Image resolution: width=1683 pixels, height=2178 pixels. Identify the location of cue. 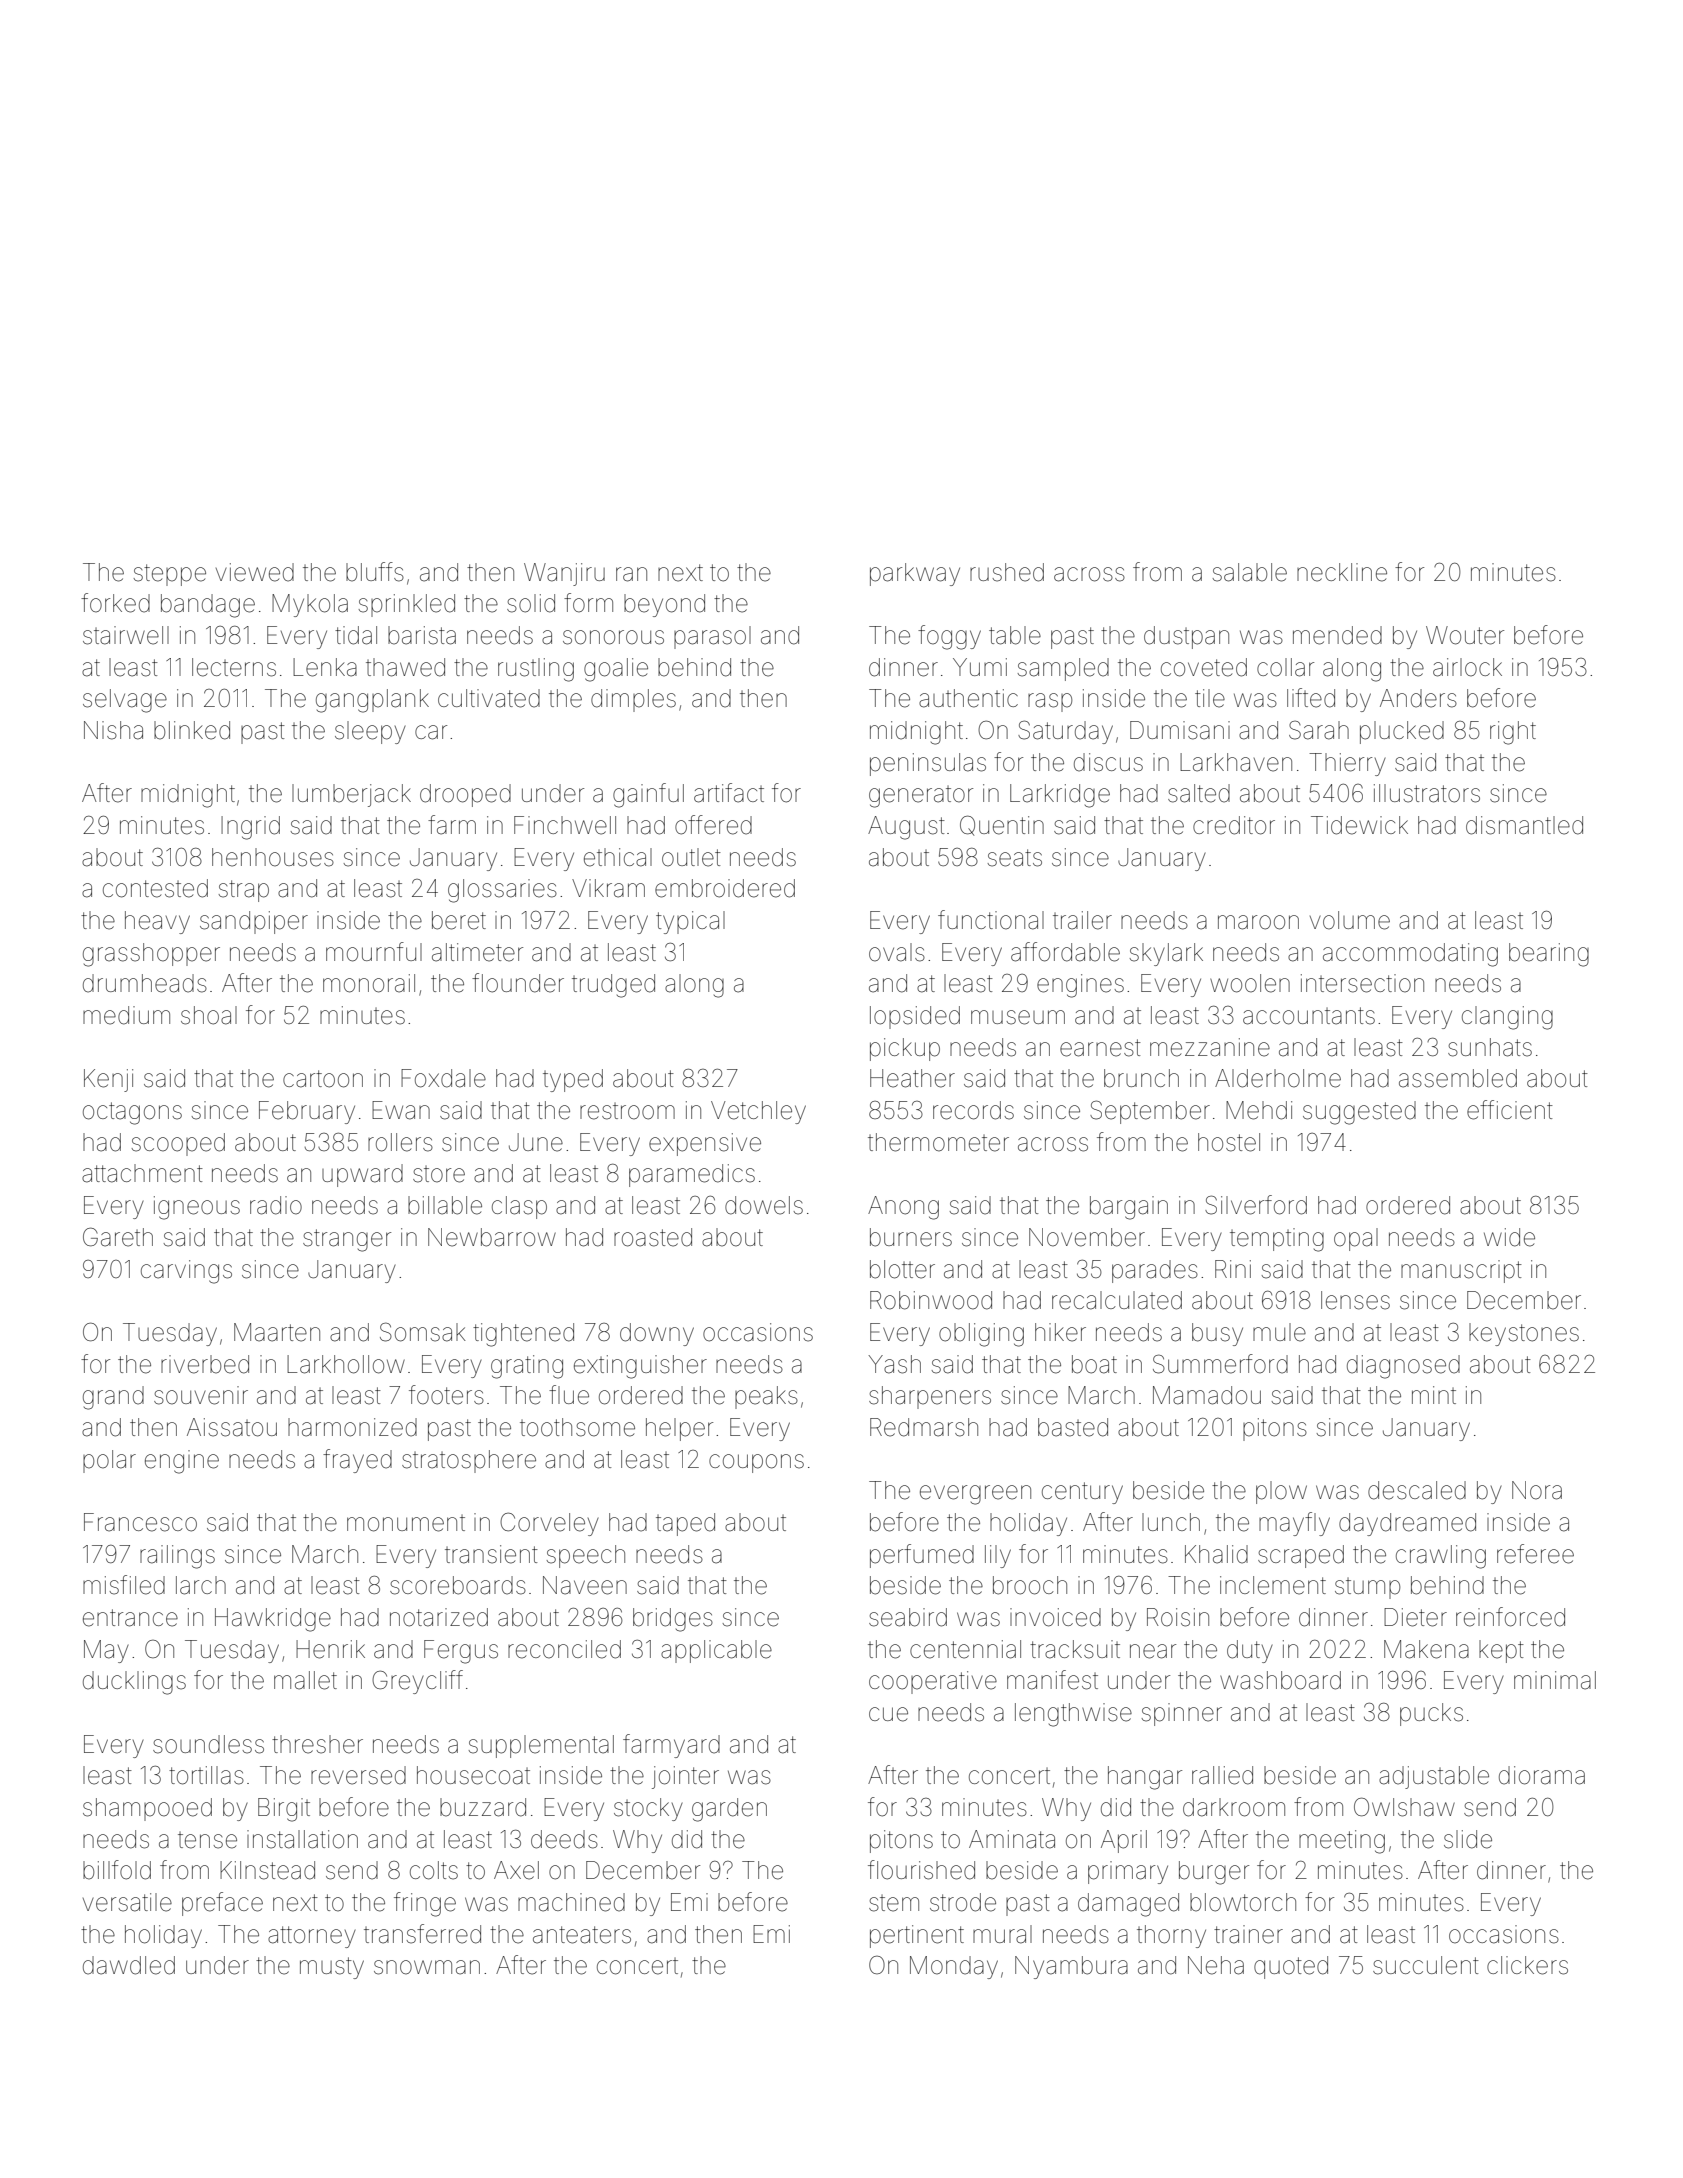
(888, 1714).
